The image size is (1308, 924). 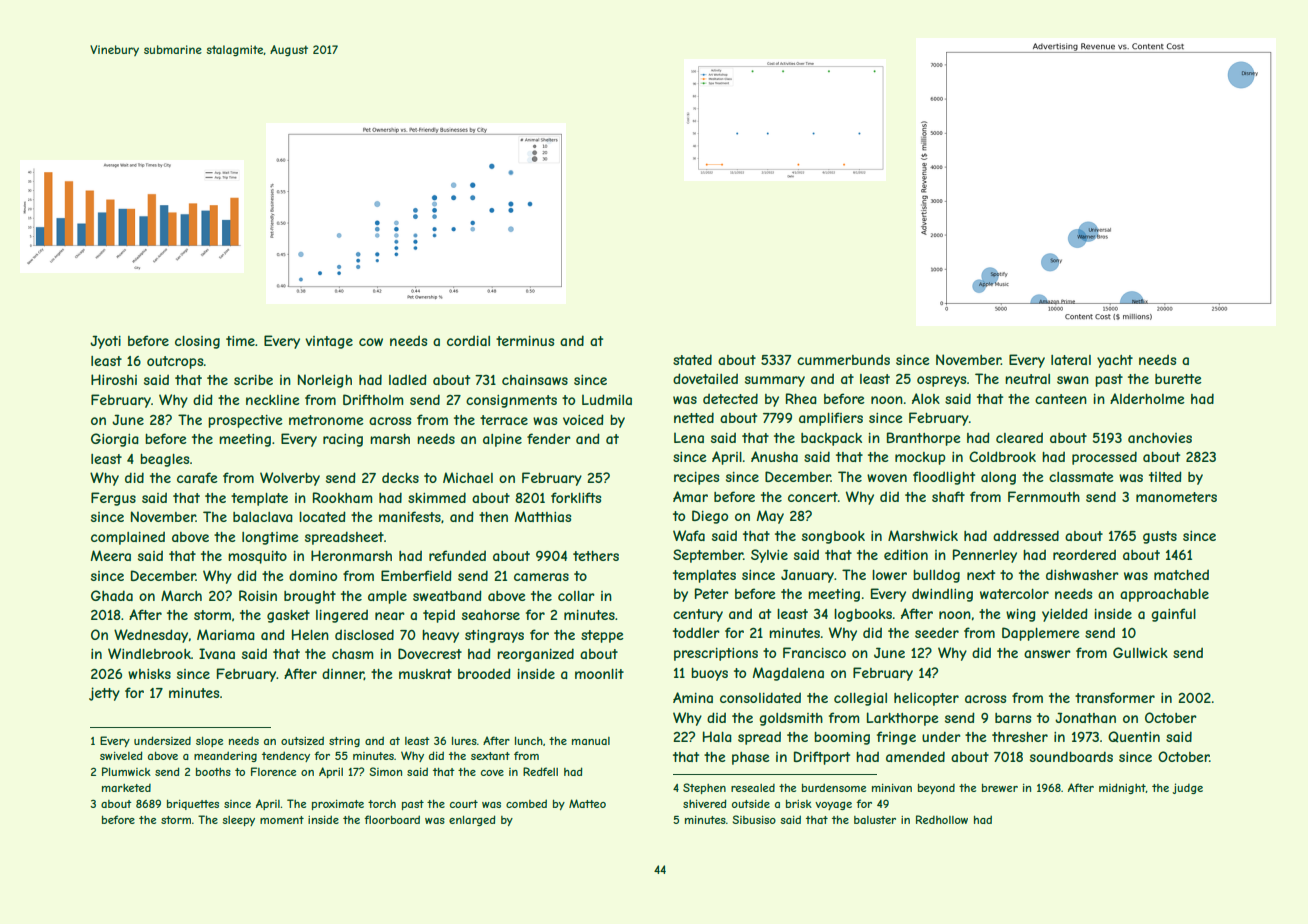 I want to click on baluster, so click(x=875, y=820).
